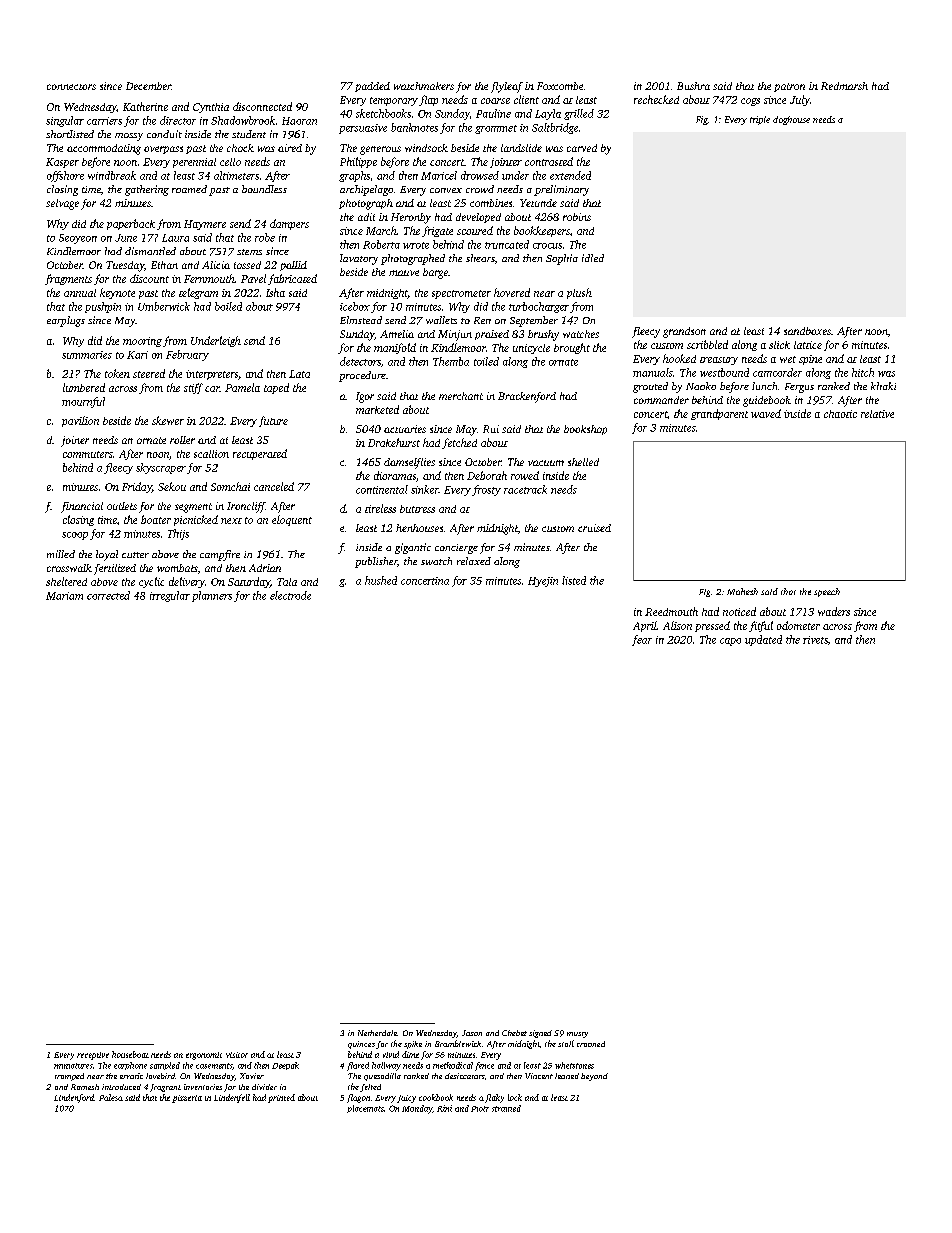  I want to click on planners, so click(212, 596).
